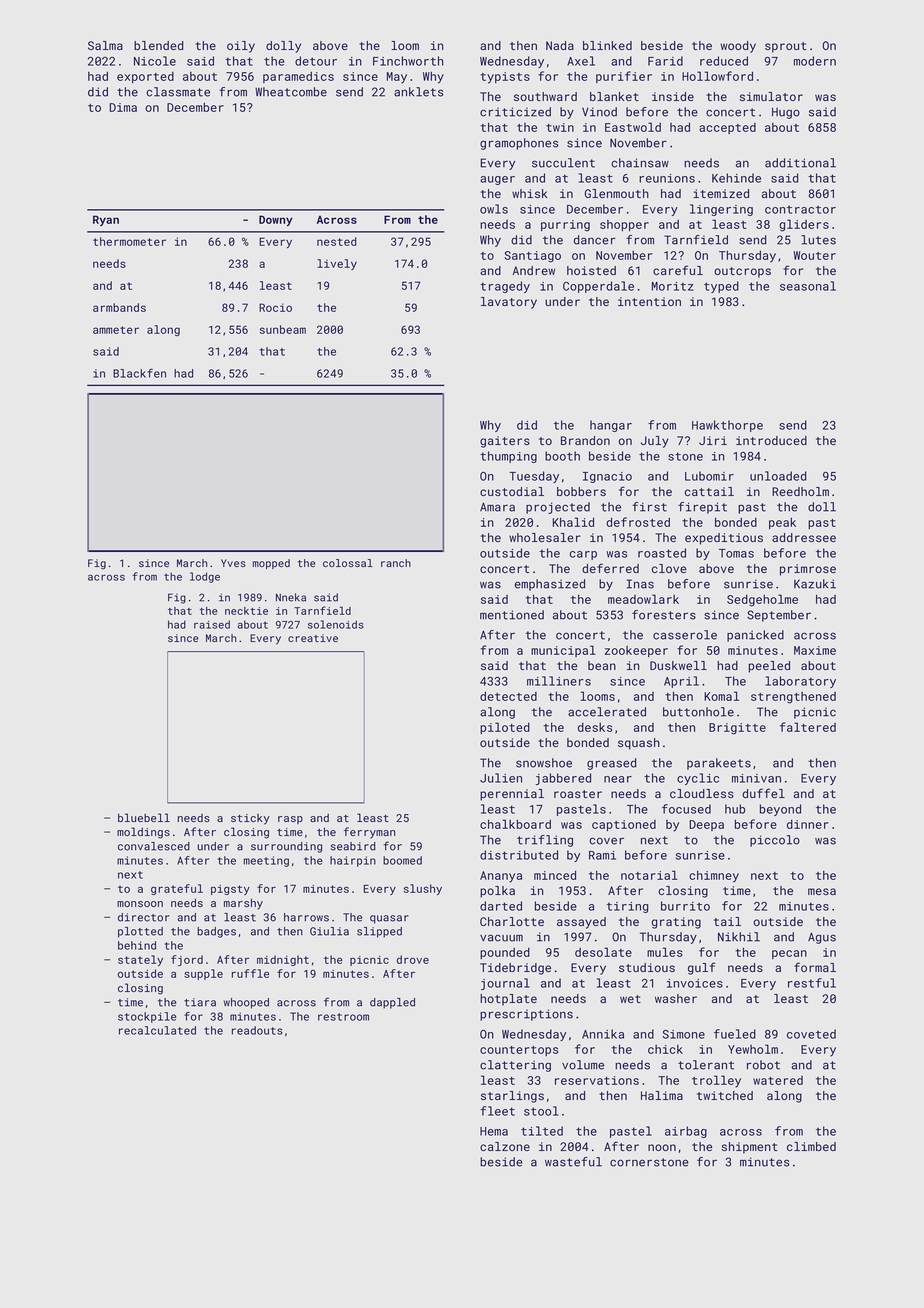 This page has width=924, height=1308. Describe the element at coordinates (212, 624) in the page. I see `raised` at that location.
